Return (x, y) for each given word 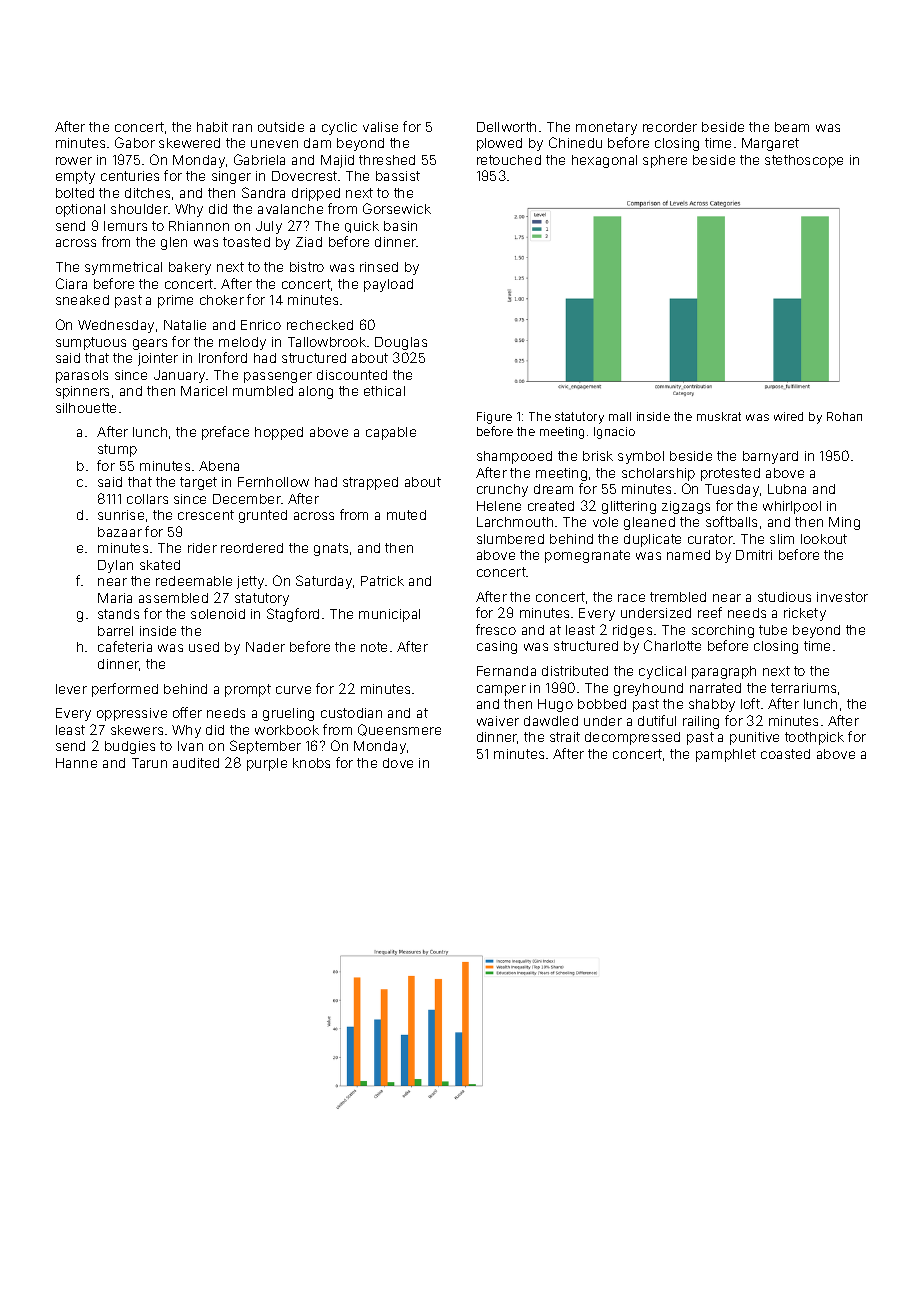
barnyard (770, 457)
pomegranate (587, 556)
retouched (509, 160)
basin (400, 226)
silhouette (86, 408)
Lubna (787, 489)
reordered (252, 548)
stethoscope (804, 161)
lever (71, 689)
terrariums (803, 688)
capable (391, 433)
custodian (351, 713)
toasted (246, 242)
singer (231, 177)
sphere (665, 161)
